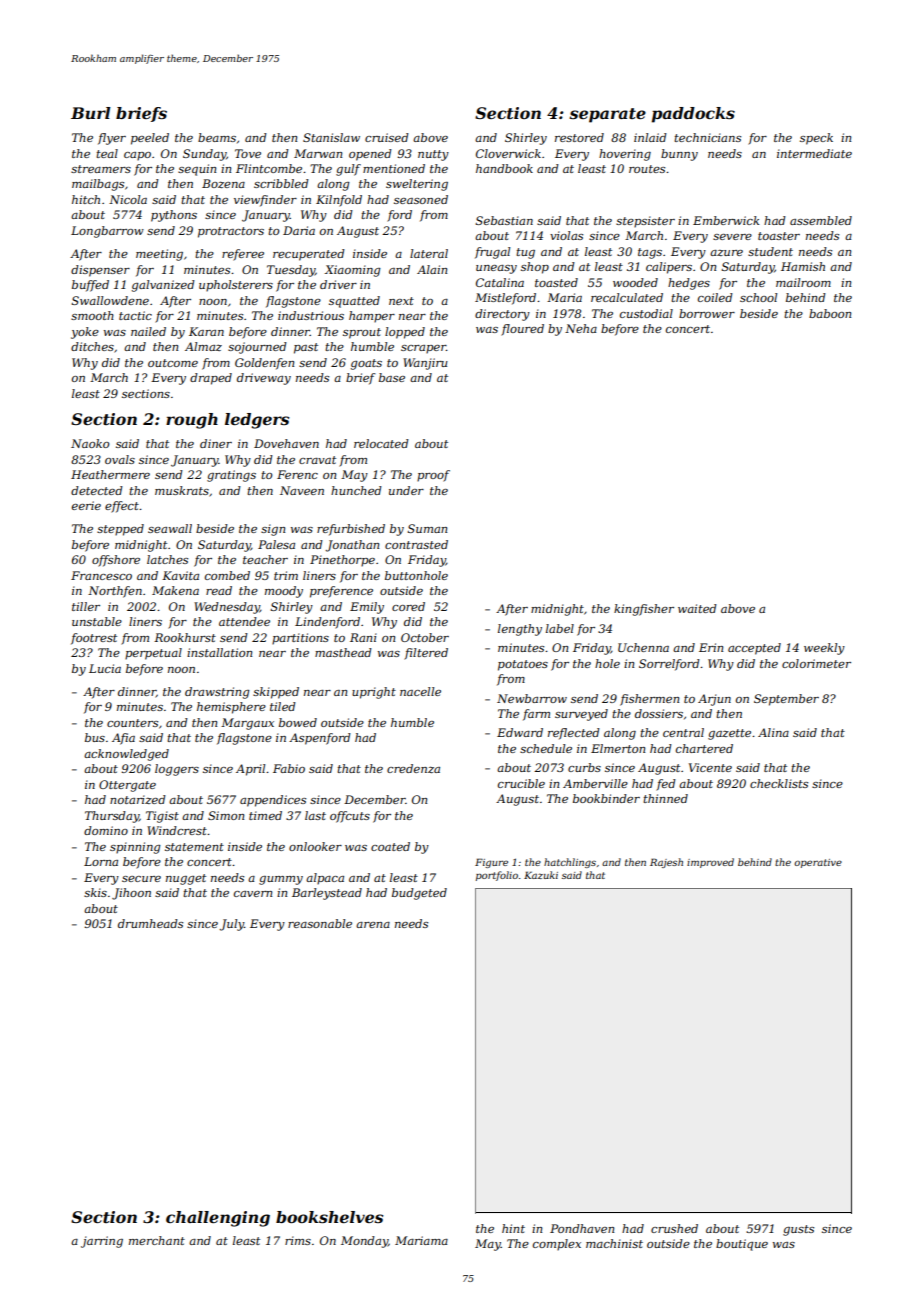 Image resolution: width=924 pixels, height=1308 pixels. I want to click on jarring, so click(102, 1242).
